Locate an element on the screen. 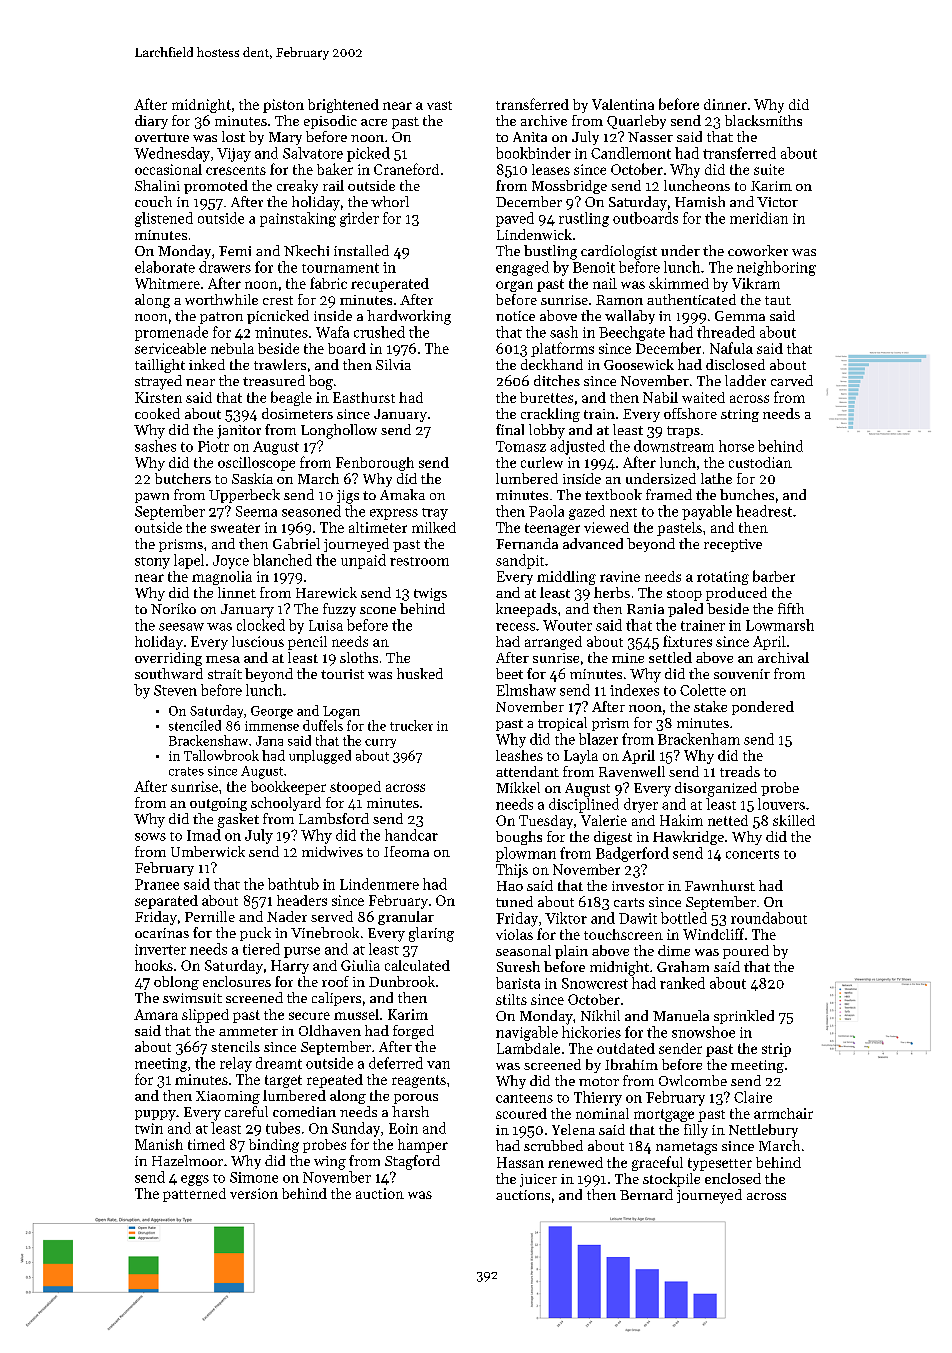 This screenshot has height=1353, width=952. drawers is located at coordinates (225, 267).
